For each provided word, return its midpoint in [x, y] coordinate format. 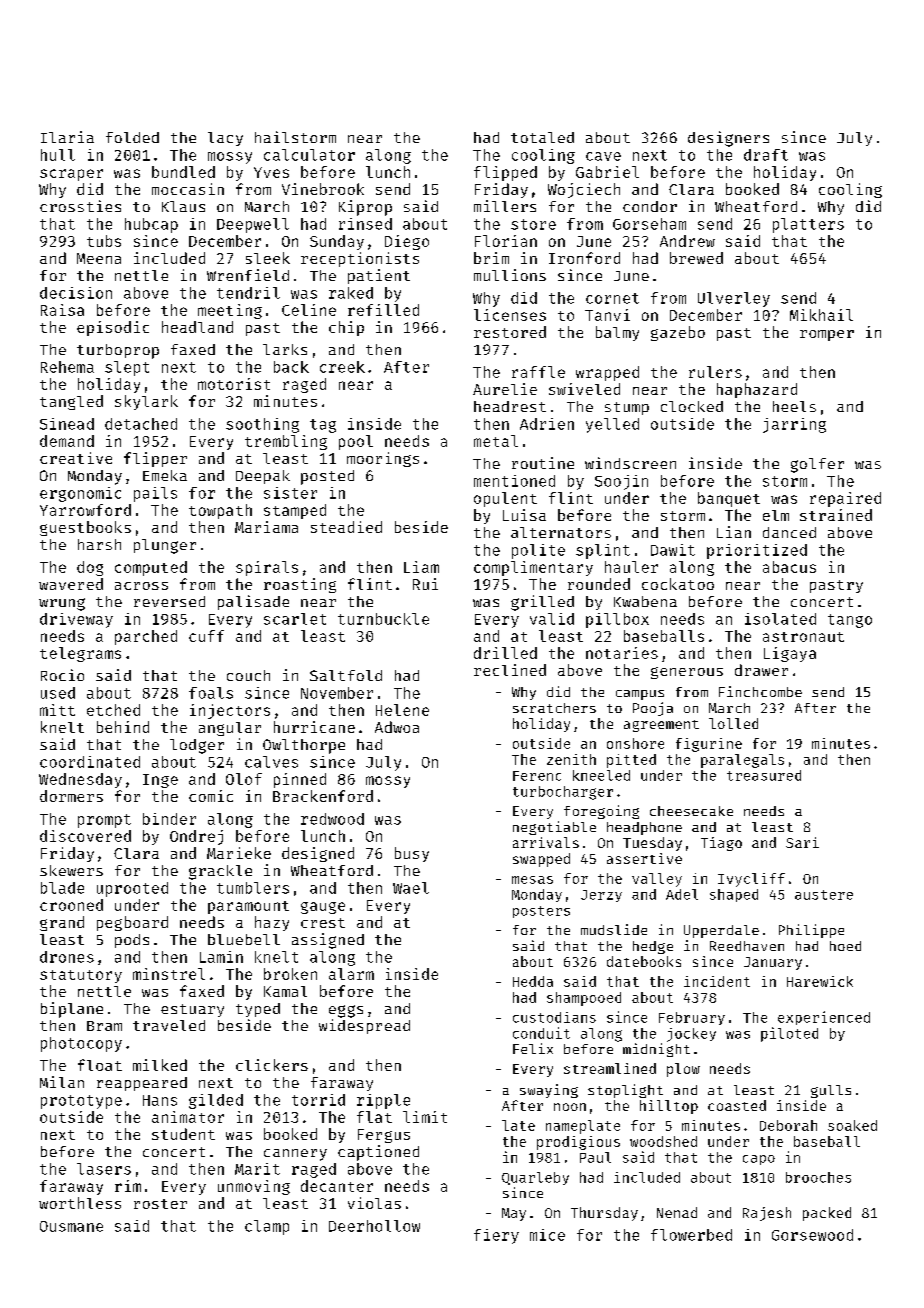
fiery [496, 1236]
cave [603, 156]
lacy [225, 139]
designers [728, 139]
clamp [267, 1227]
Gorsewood [812, 1235]
